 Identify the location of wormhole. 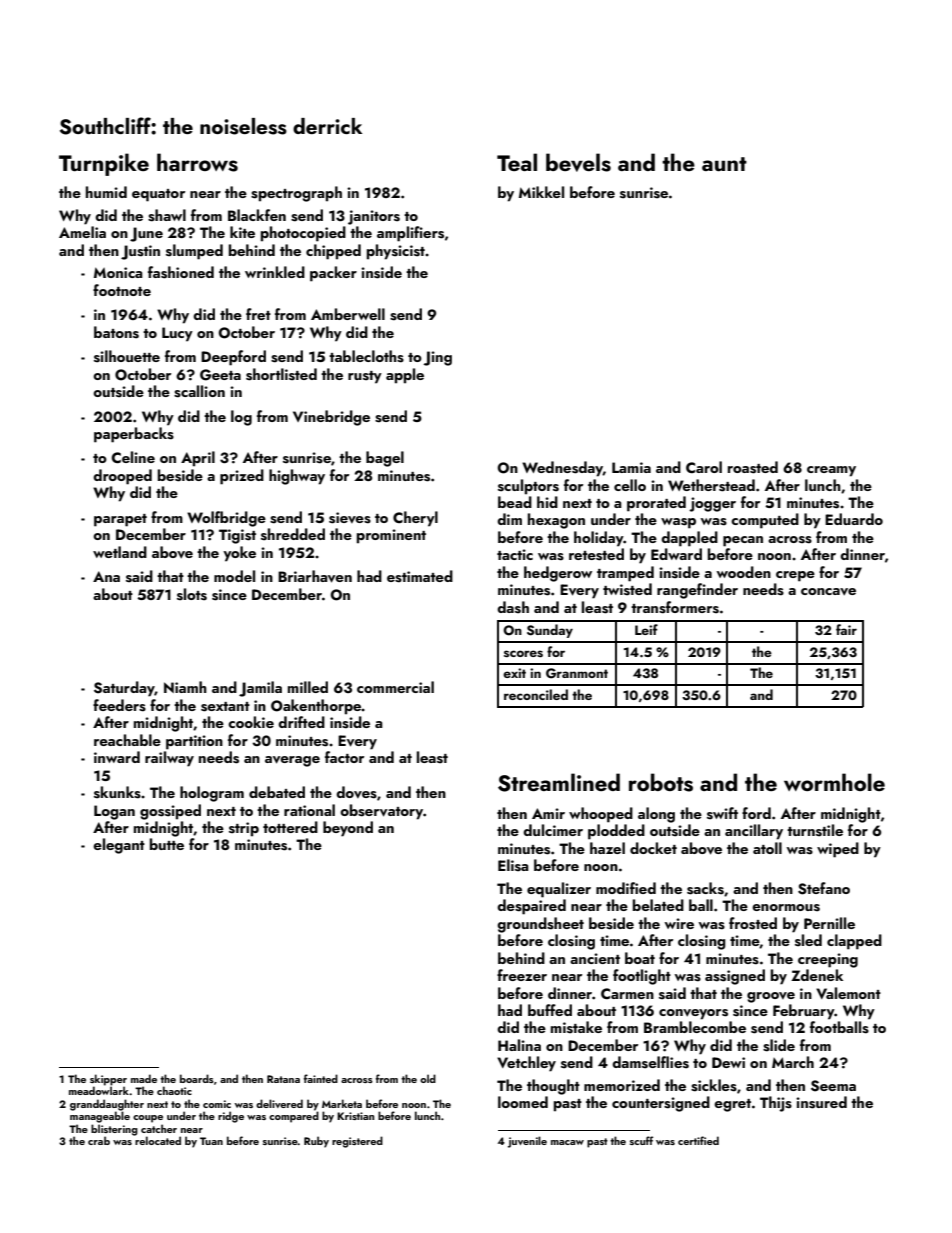
(834, 782).
